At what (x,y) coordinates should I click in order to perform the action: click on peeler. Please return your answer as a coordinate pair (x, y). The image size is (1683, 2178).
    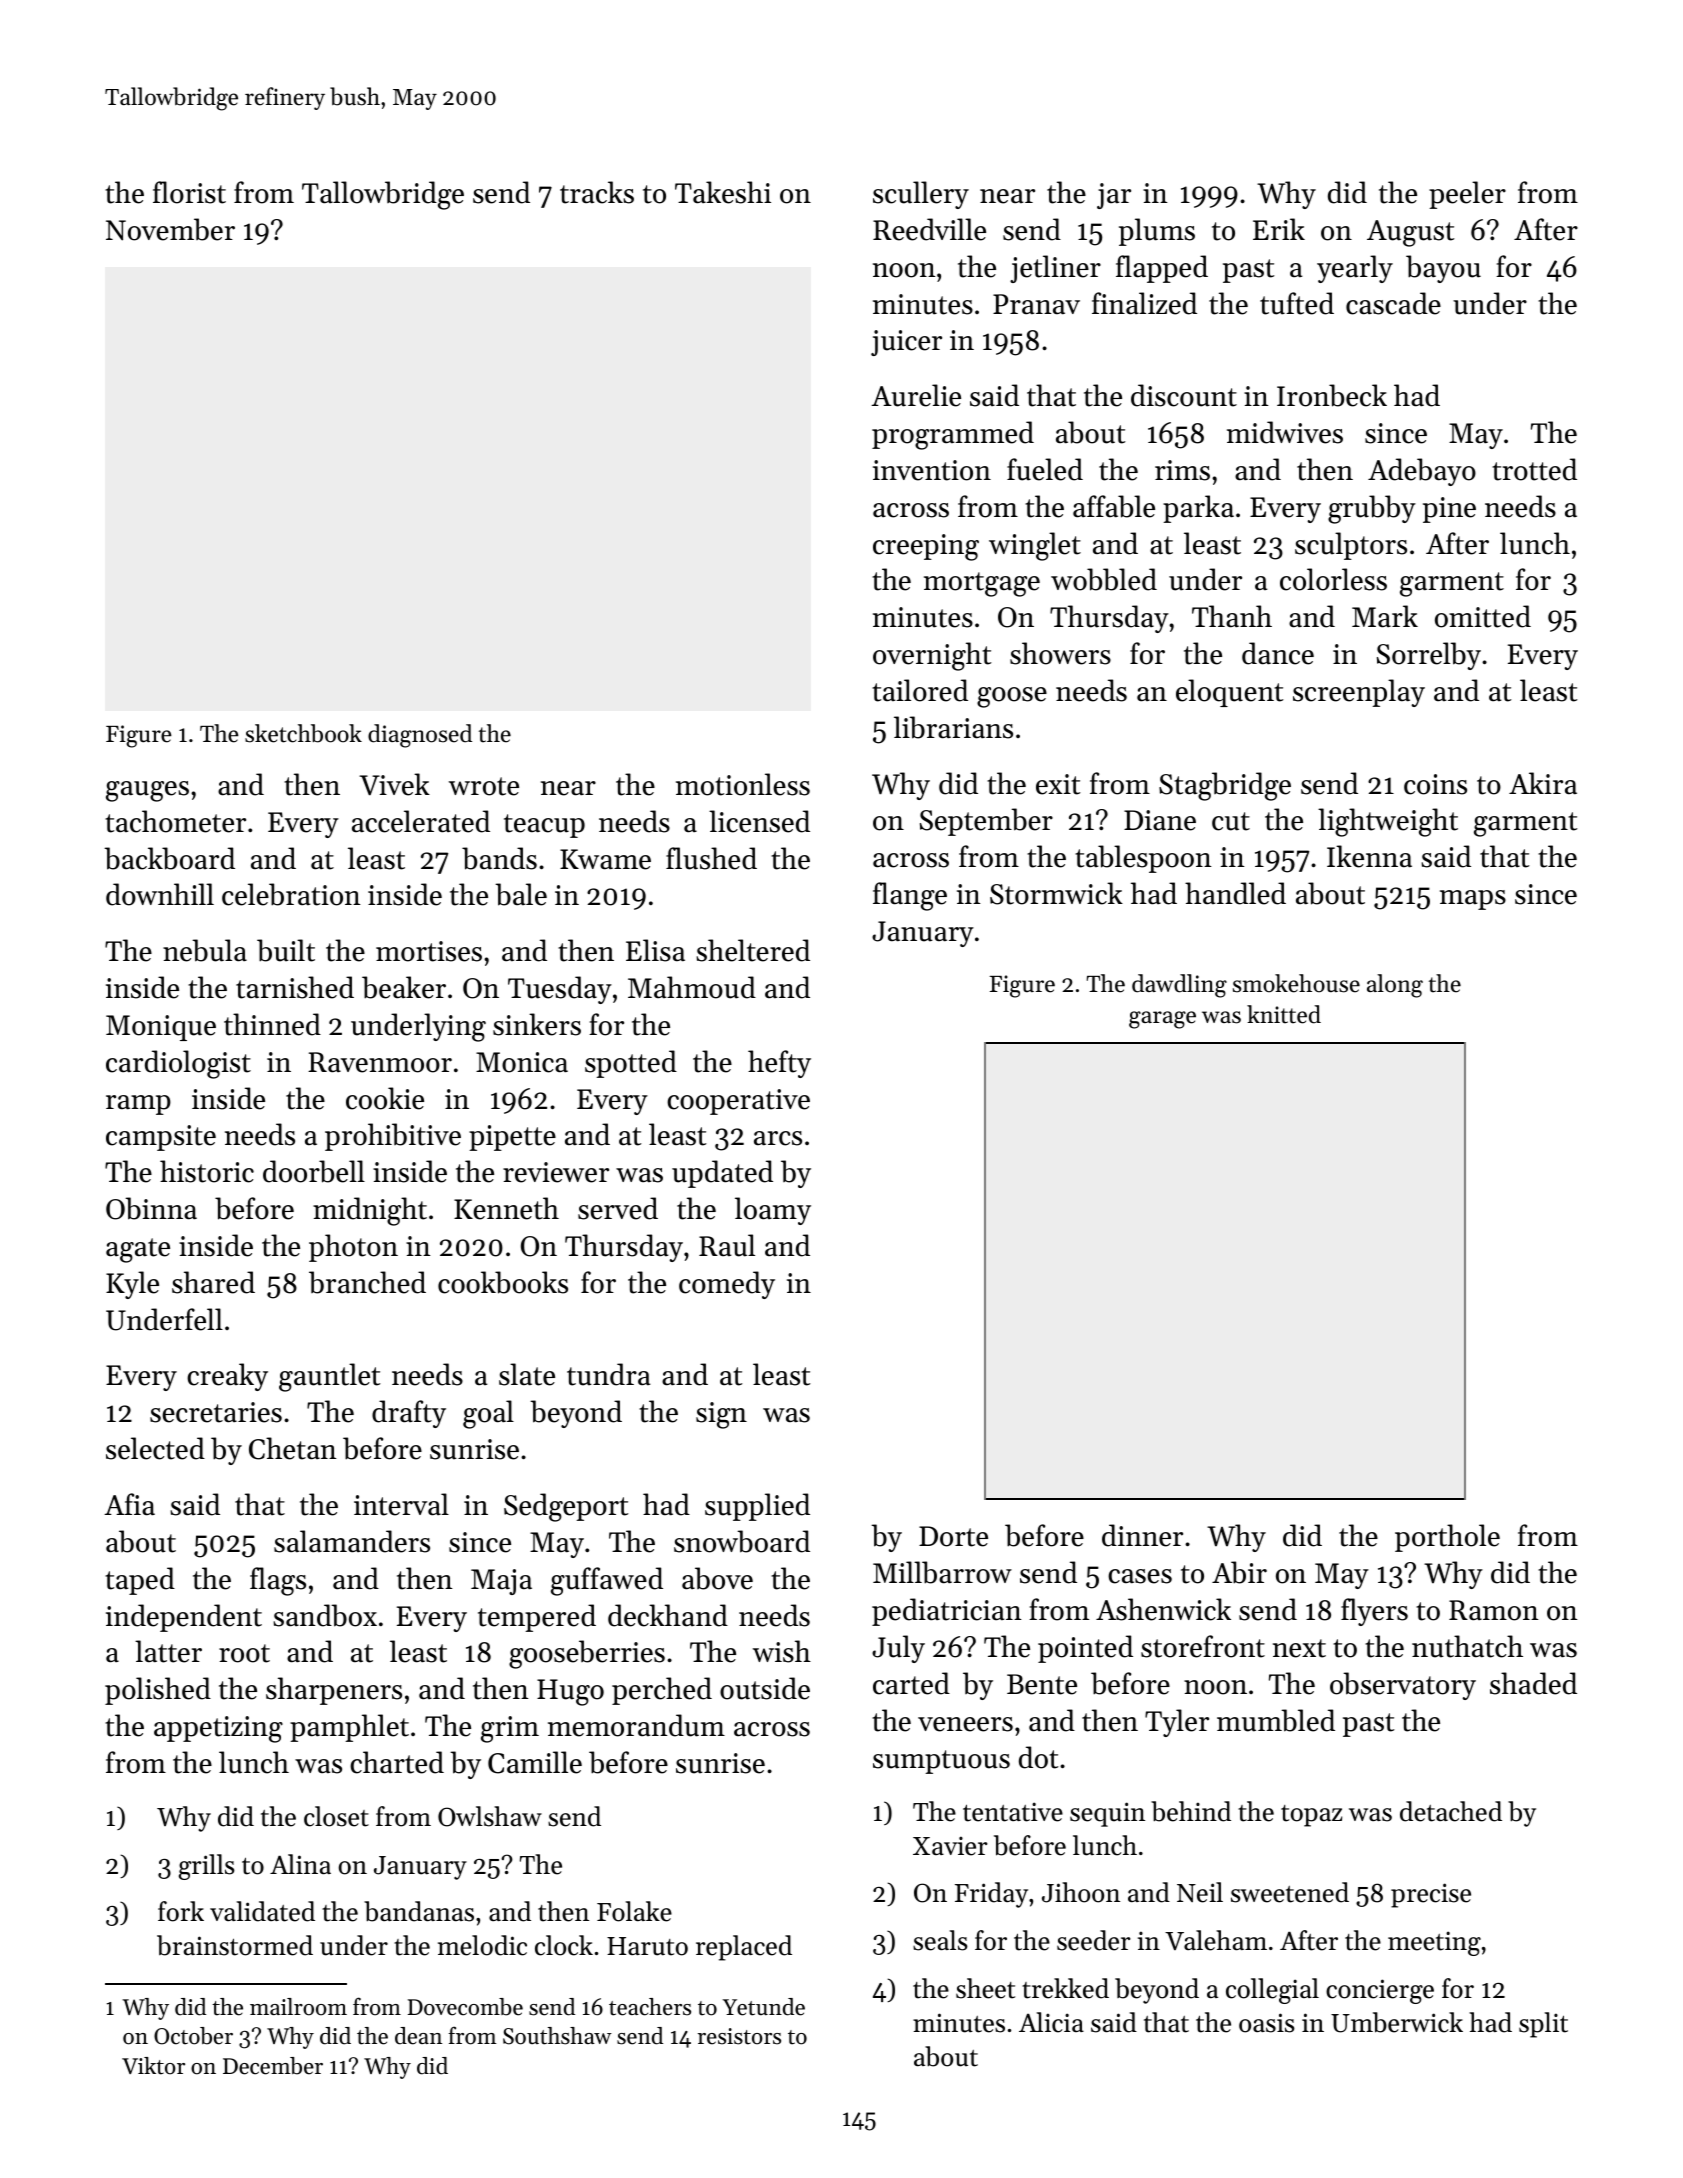
    Looking at the image, I should click on (1467, 195).
